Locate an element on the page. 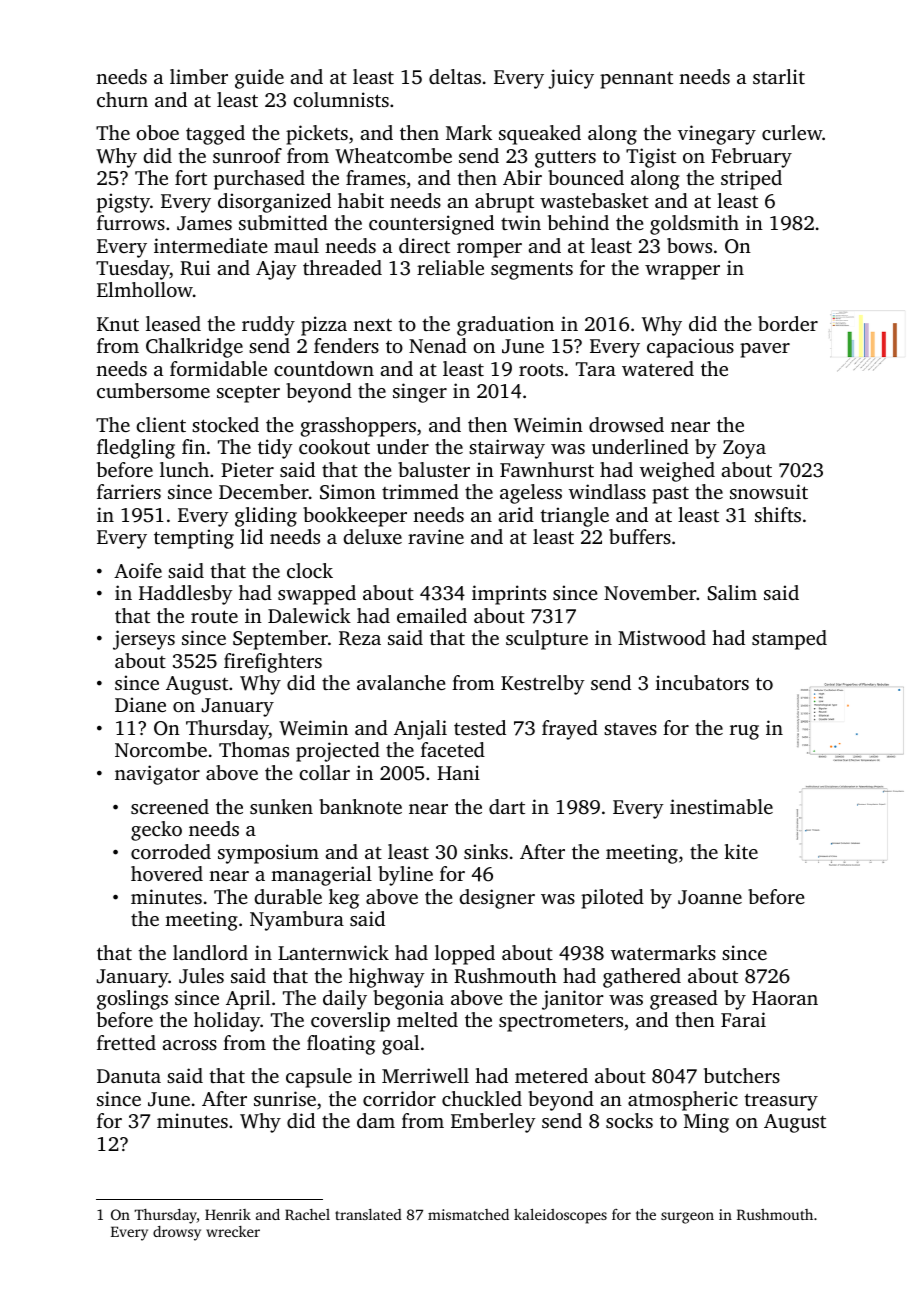 This document has width=924, height=1314. hovered is located at coordinates (167, 873).
